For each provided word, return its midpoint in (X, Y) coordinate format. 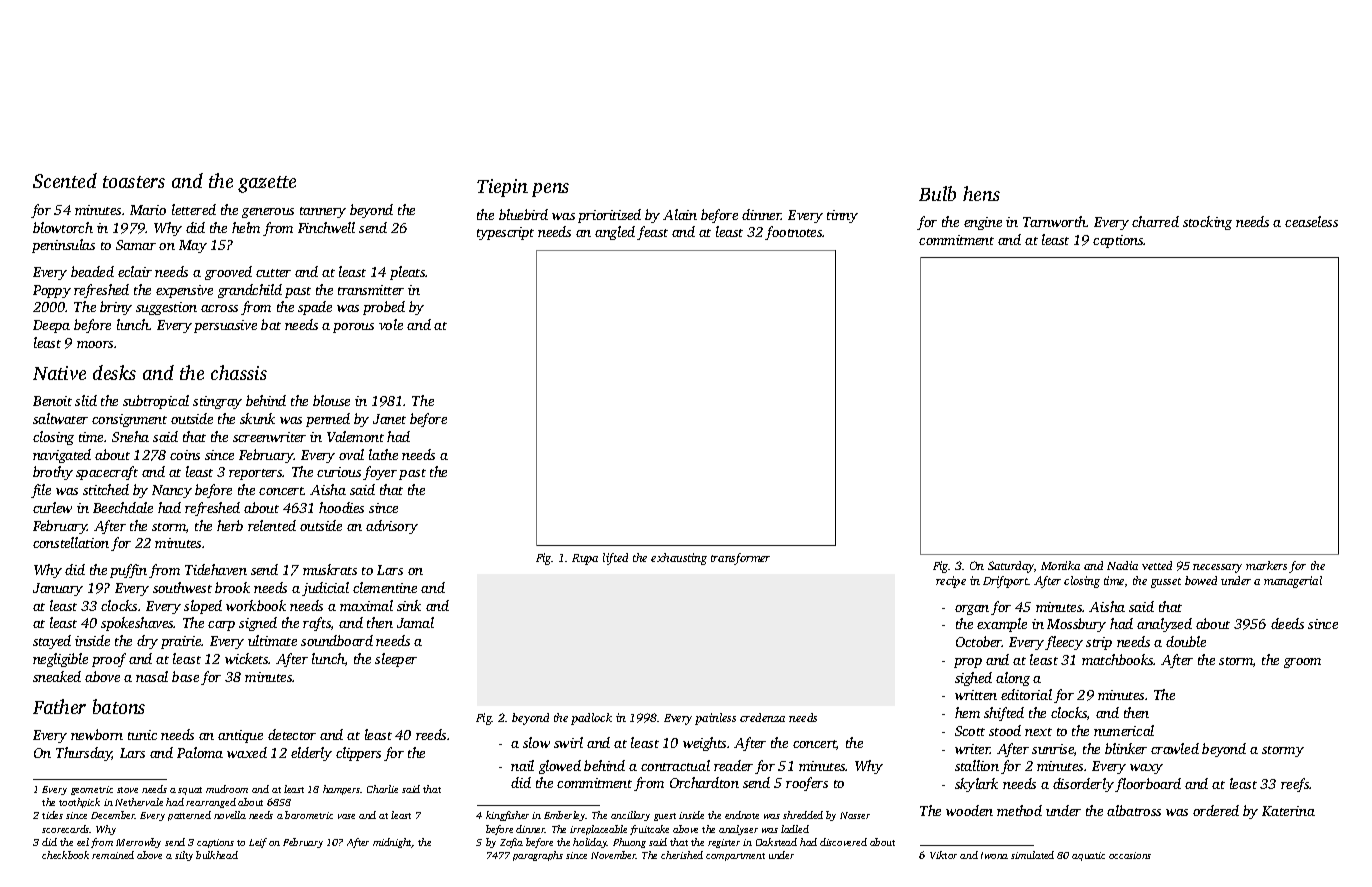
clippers (358, 754)
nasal (152, 676)
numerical (1124, 730)
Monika (1060, 565)
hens (981, 193)
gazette (267, 184)
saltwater (60, 418)
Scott (970, 731)
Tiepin (502, 188)
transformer (740, 559)
